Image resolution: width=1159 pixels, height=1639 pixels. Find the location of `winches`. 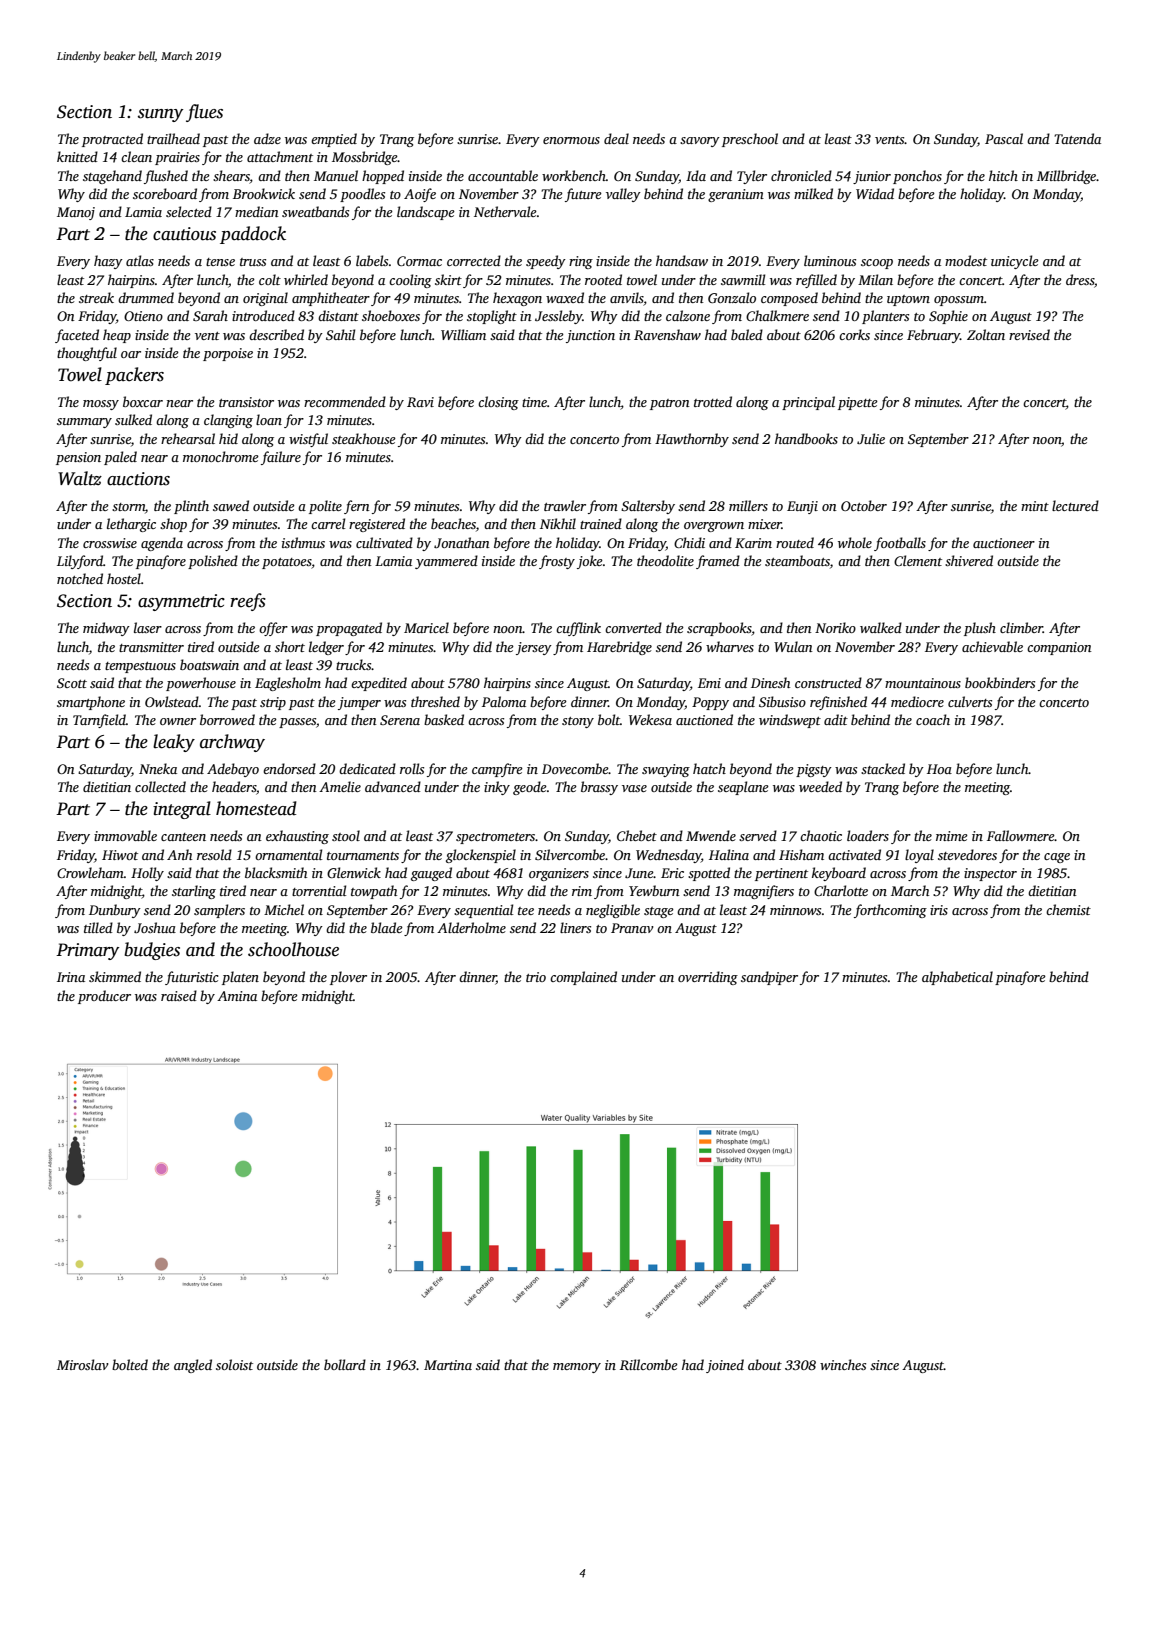

winches is located at coordinates (843, 1364).
